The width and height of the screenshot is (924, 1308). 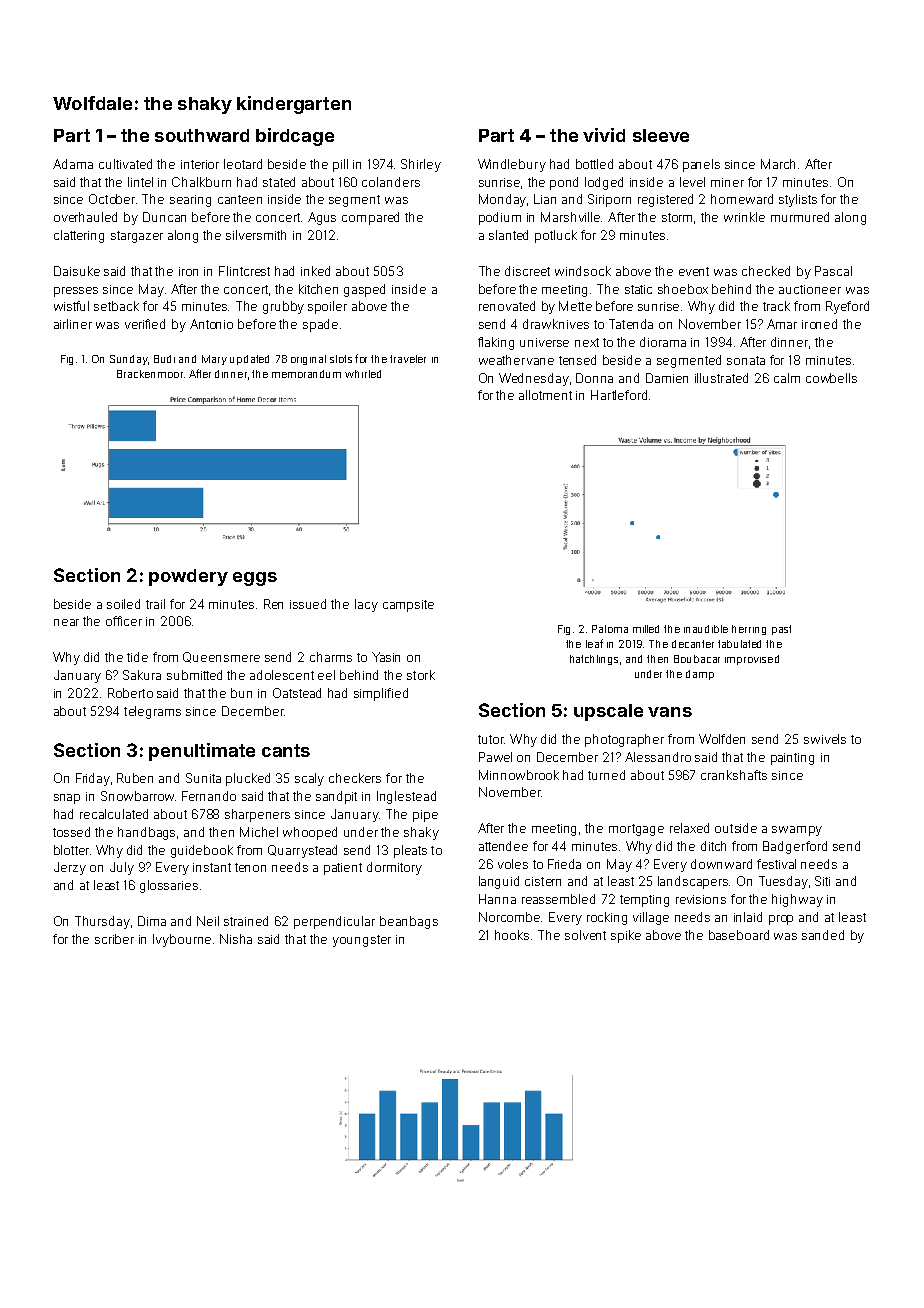 I want to click on penultimate, so click(x=202, y=752).
